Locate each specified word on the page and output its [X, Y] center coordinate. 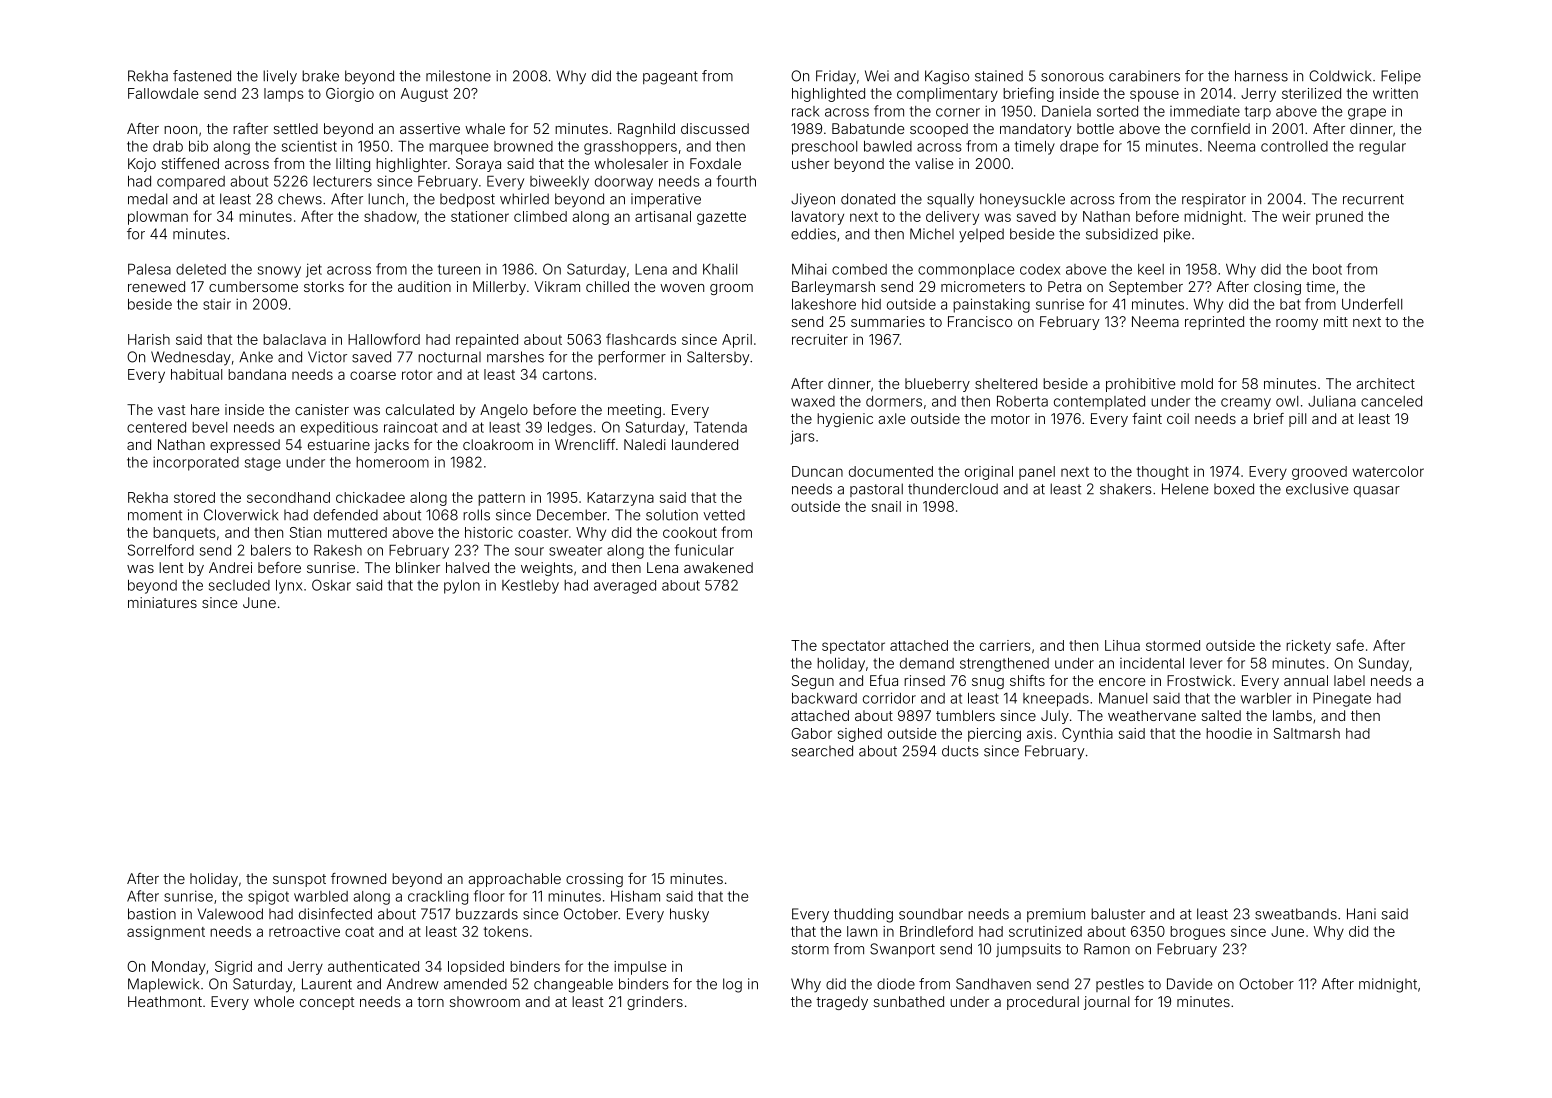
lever [1206, 663]
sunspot [299, 880]
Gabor [811, 733]
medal [147, 199]
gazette [721, 218]
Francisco [980, 321]
